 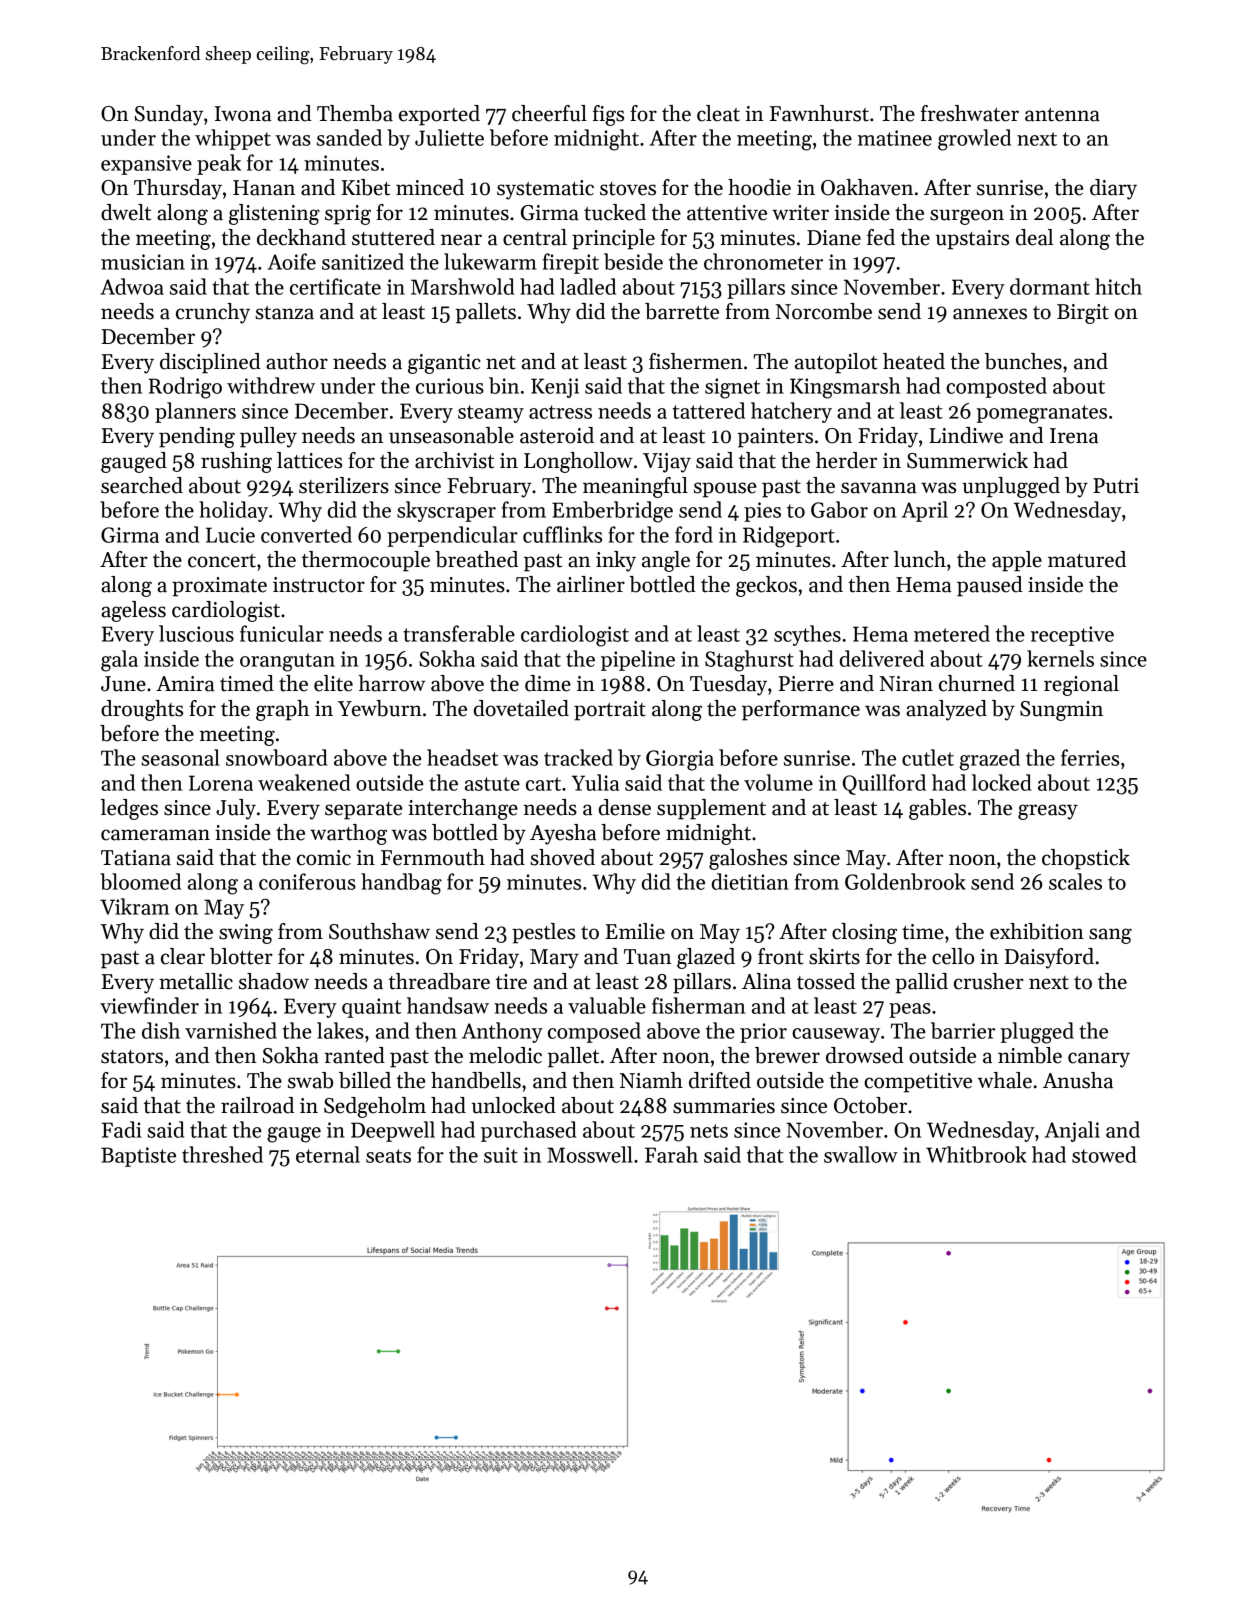 What do you see at coordinates (750, 881) in the image?
I see `dietitian` at bounding box center [750, 881].
